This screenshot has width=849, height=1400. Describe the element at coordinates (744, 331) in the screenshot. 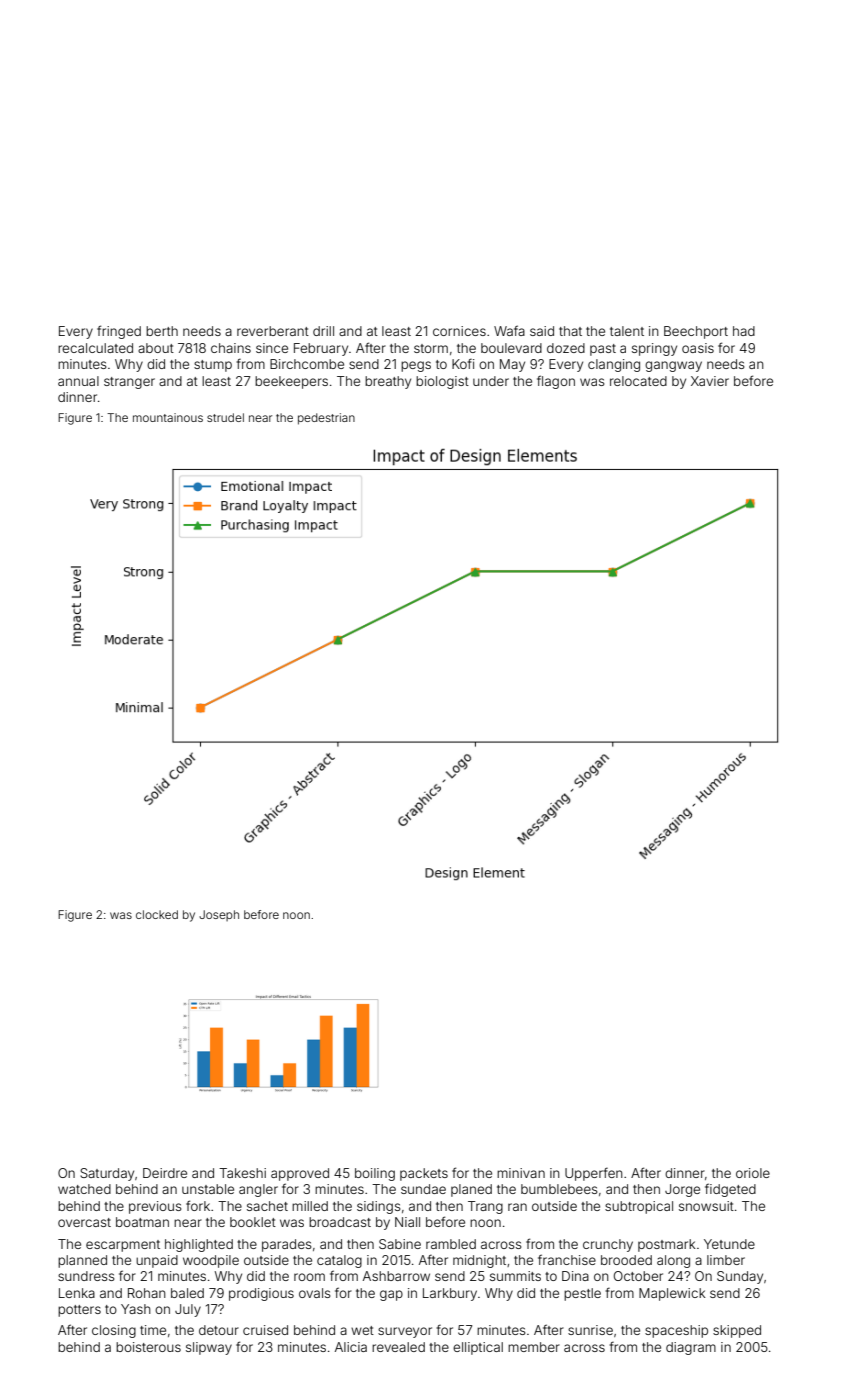

I see `had` at that location.
